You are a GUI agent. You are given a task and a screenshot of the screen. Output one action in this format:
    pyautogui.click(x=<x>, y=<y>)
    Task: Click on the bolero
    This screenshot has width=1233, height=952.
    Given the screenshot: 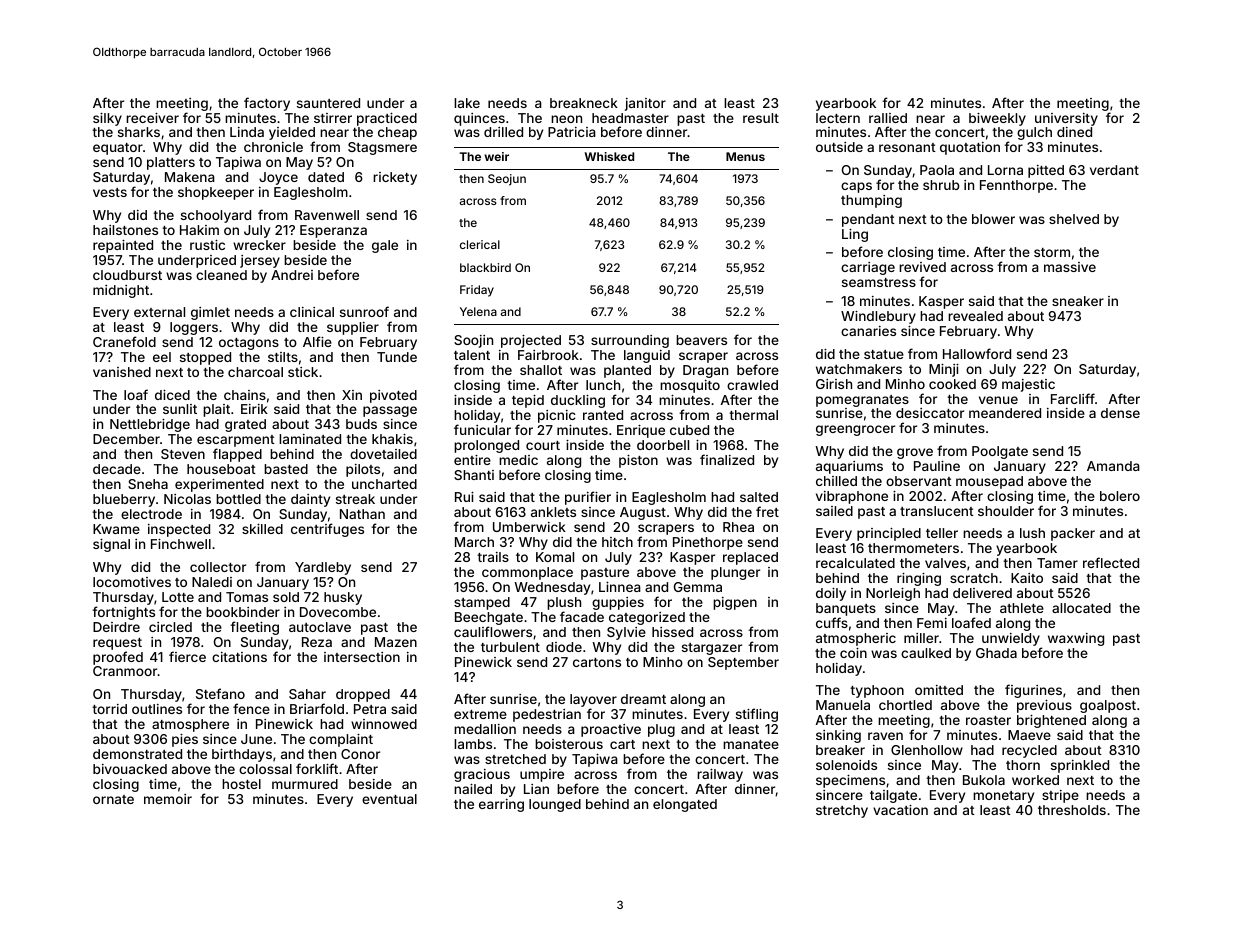 What is the action you would take?
    pyautogui.click(x=1120, y=496)
